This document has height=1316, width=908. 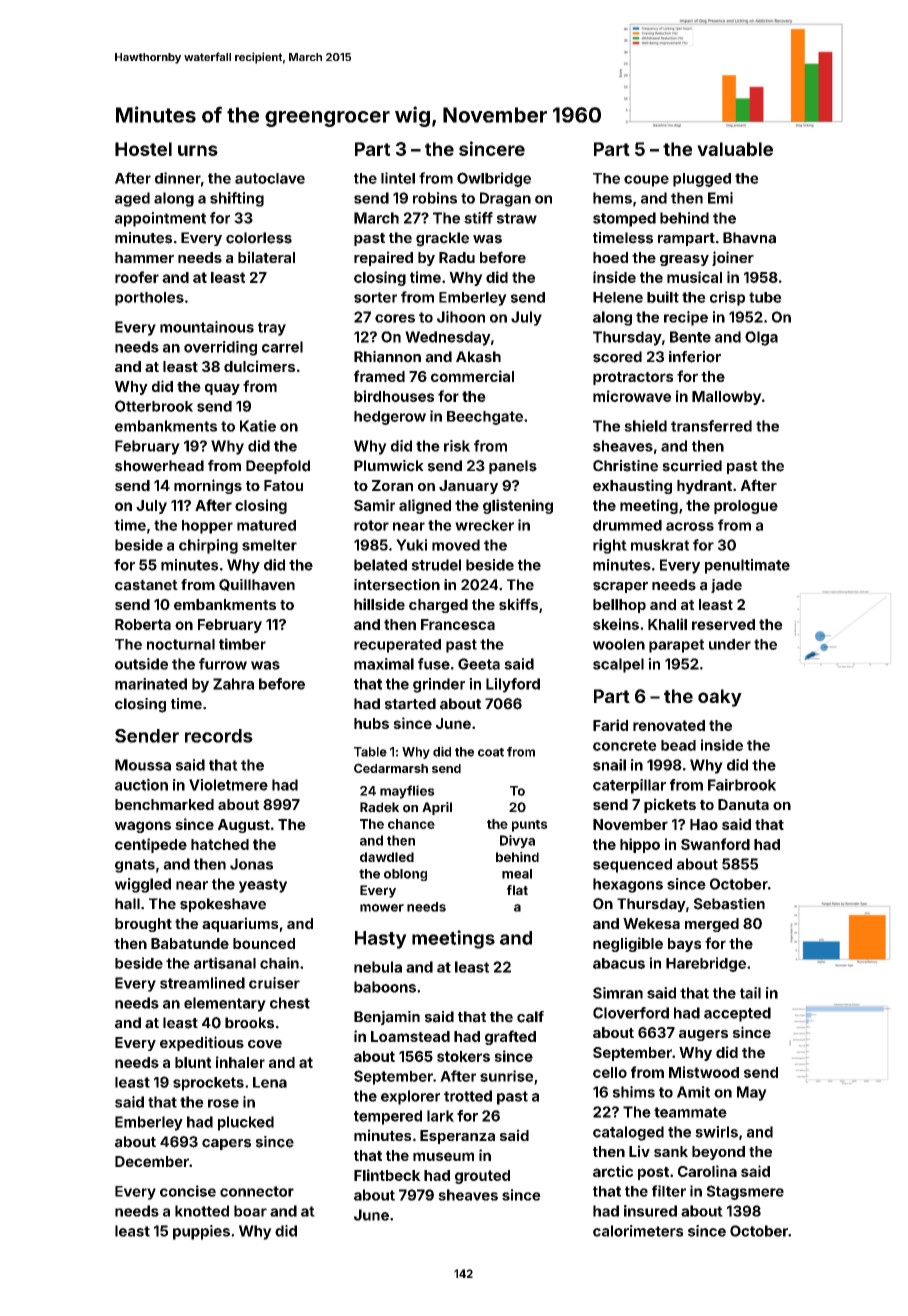 What do you see at coordinates (620, 587) in the document?
I see `scraper` at bounding box center [620, 587].
